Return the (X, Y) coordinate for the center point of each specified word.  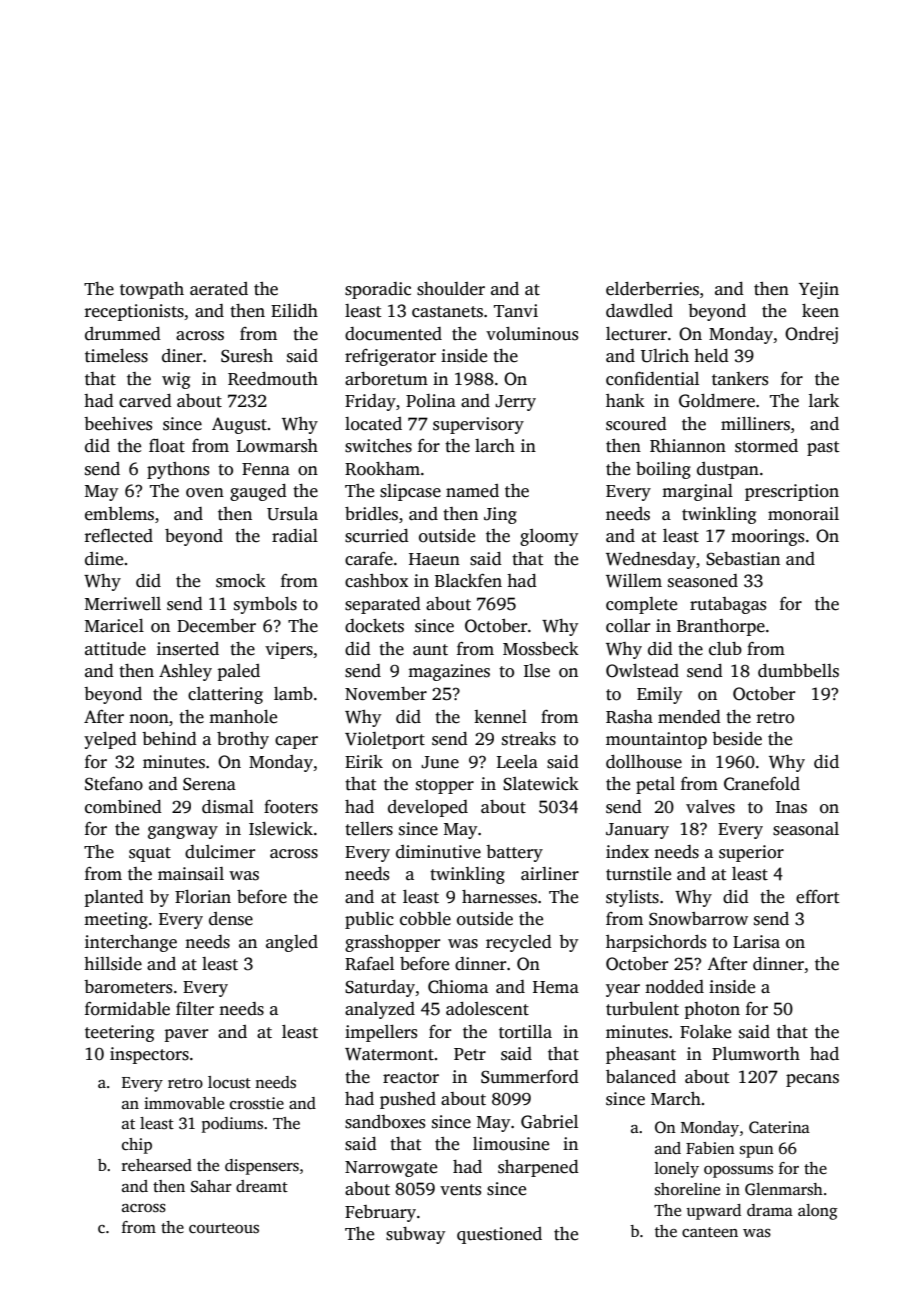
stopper (445, 786)
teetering (119, 1033)
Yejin (819, 290)
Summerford (530, 1077)
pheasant (641, 1055)
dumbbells (798, 671)
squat (150, 854)
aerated (219, 289)
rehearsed (157, 1165)
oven (205, 493)
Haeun (434, 559)
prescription (792, 492)
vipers (289, 650)
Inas (791, 807)
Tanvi (516, 310)
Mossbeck (541, 649)
